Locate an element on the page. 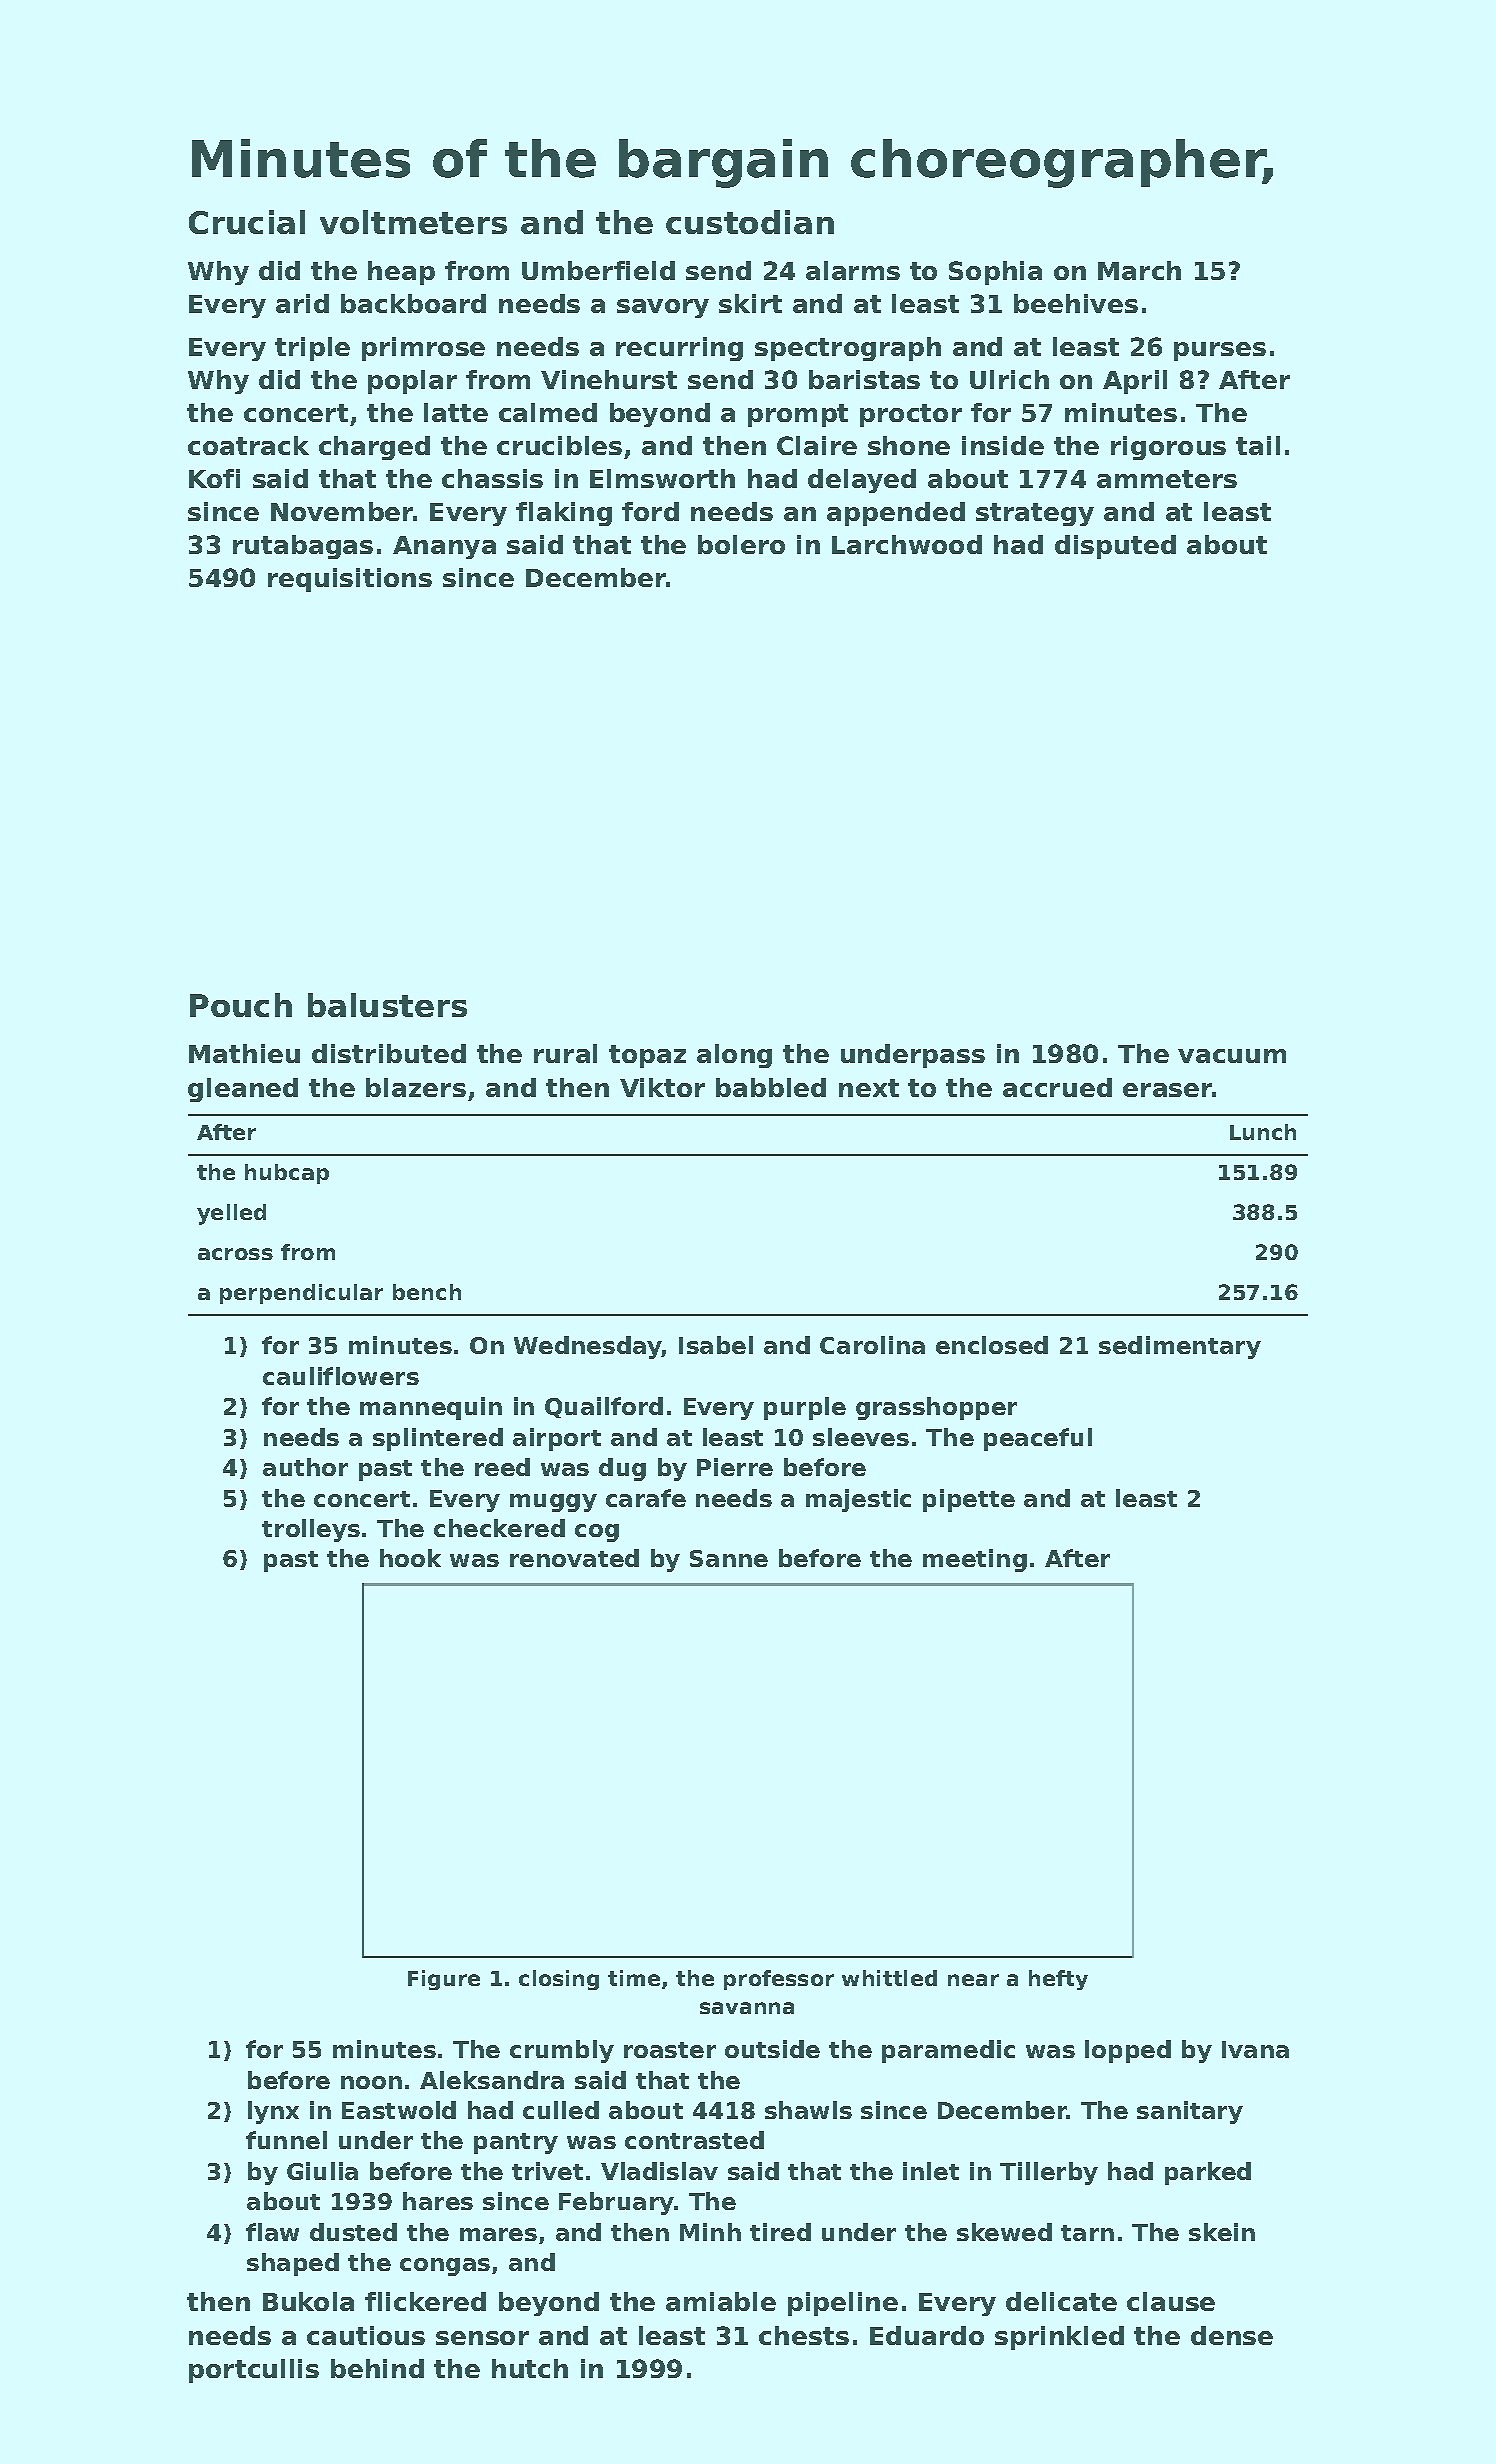  alarms is located at coordinates (853, 270).
